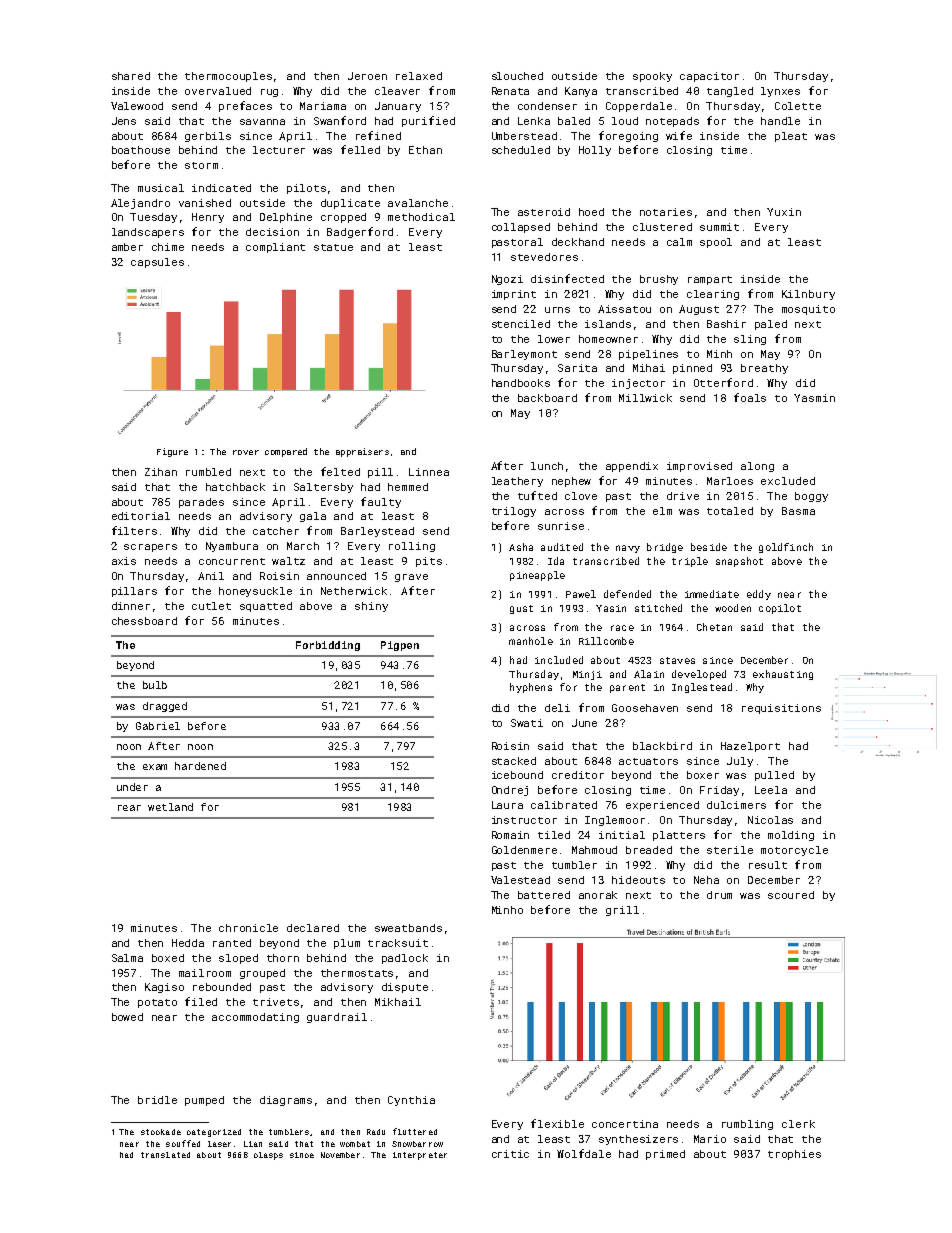 This screenshot has width=952, height=1233. What do you see at coordinates (584, 1153) in the screenshot?
I see `Wolfdale` at bounding box center [584, 1153].
